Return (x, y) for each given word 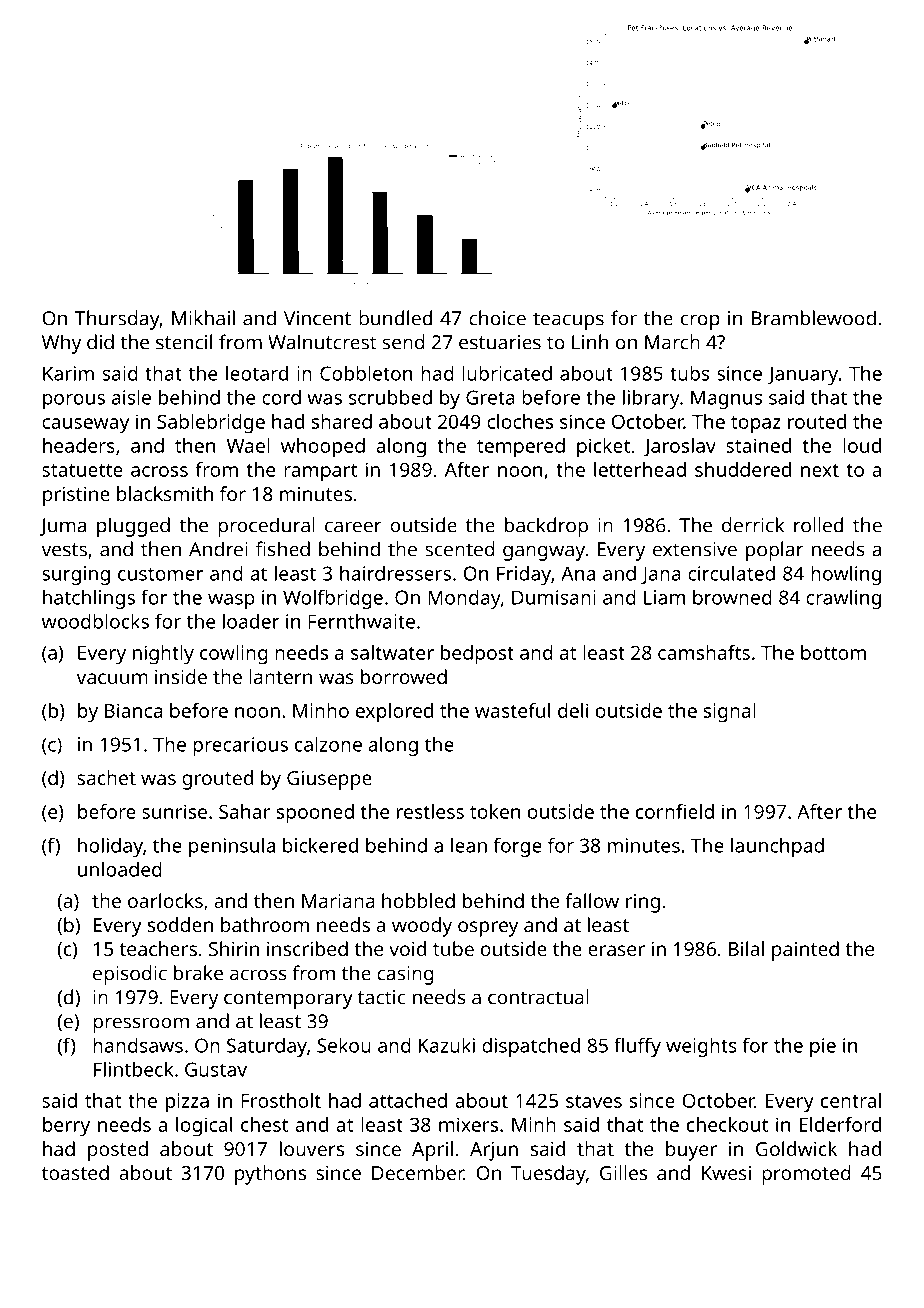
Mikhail (203, 318)
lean (469, 845)
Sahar (245, 811)
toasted (75, 1172)
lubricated (507, 373)
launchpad (777, 847)
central (851, 1100)
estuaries (500, 342)
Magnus (726, 399)
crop (700, 322)
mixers (468, 1124)
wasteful (512, 710)
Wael (248, 445)
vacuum (112, 678)
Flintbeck (133, 1069)
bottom (833, 652)
